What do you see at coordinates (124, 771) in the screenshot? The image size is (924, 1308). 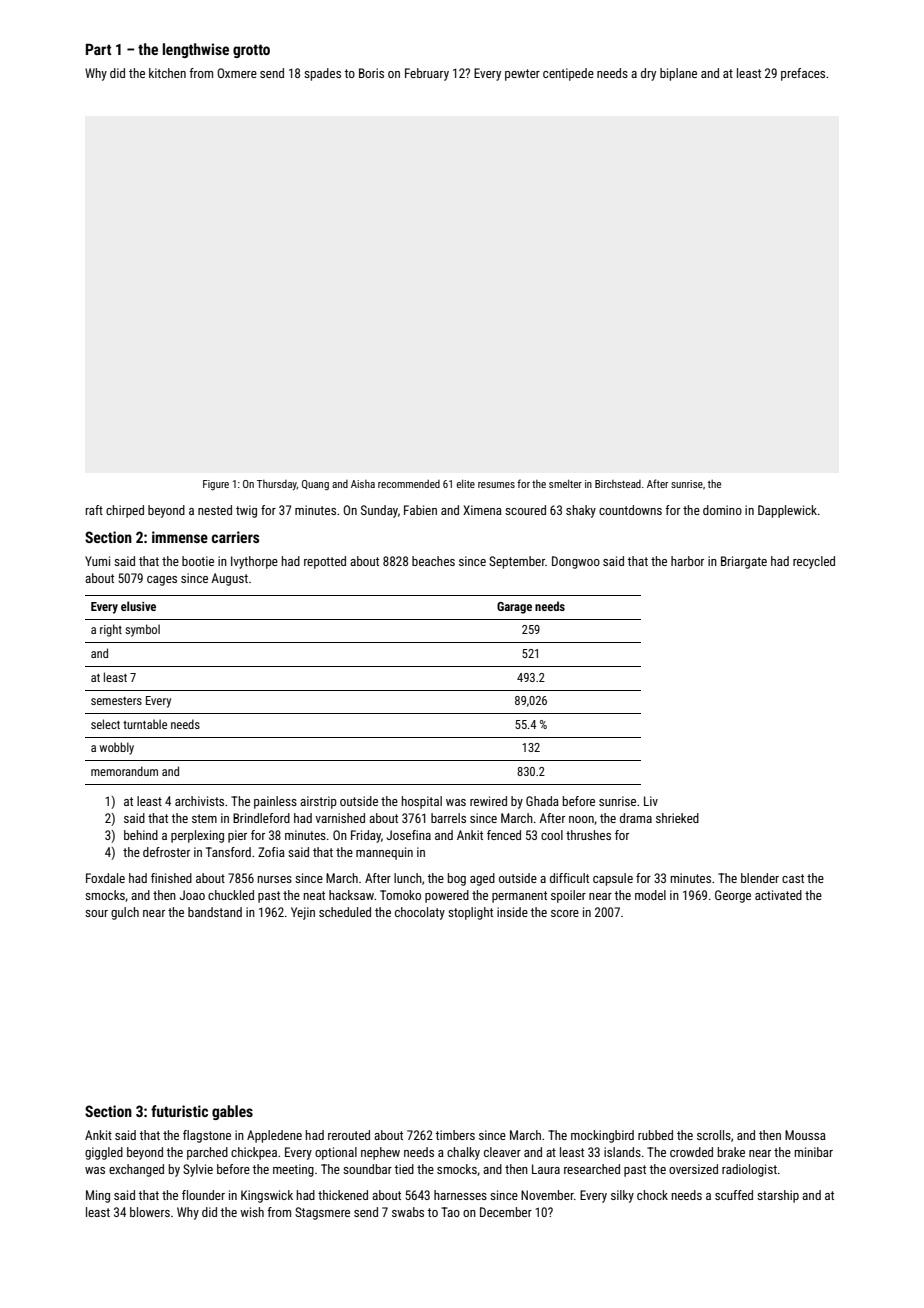 I see `memorandum` at bounding box center [124, 771].
